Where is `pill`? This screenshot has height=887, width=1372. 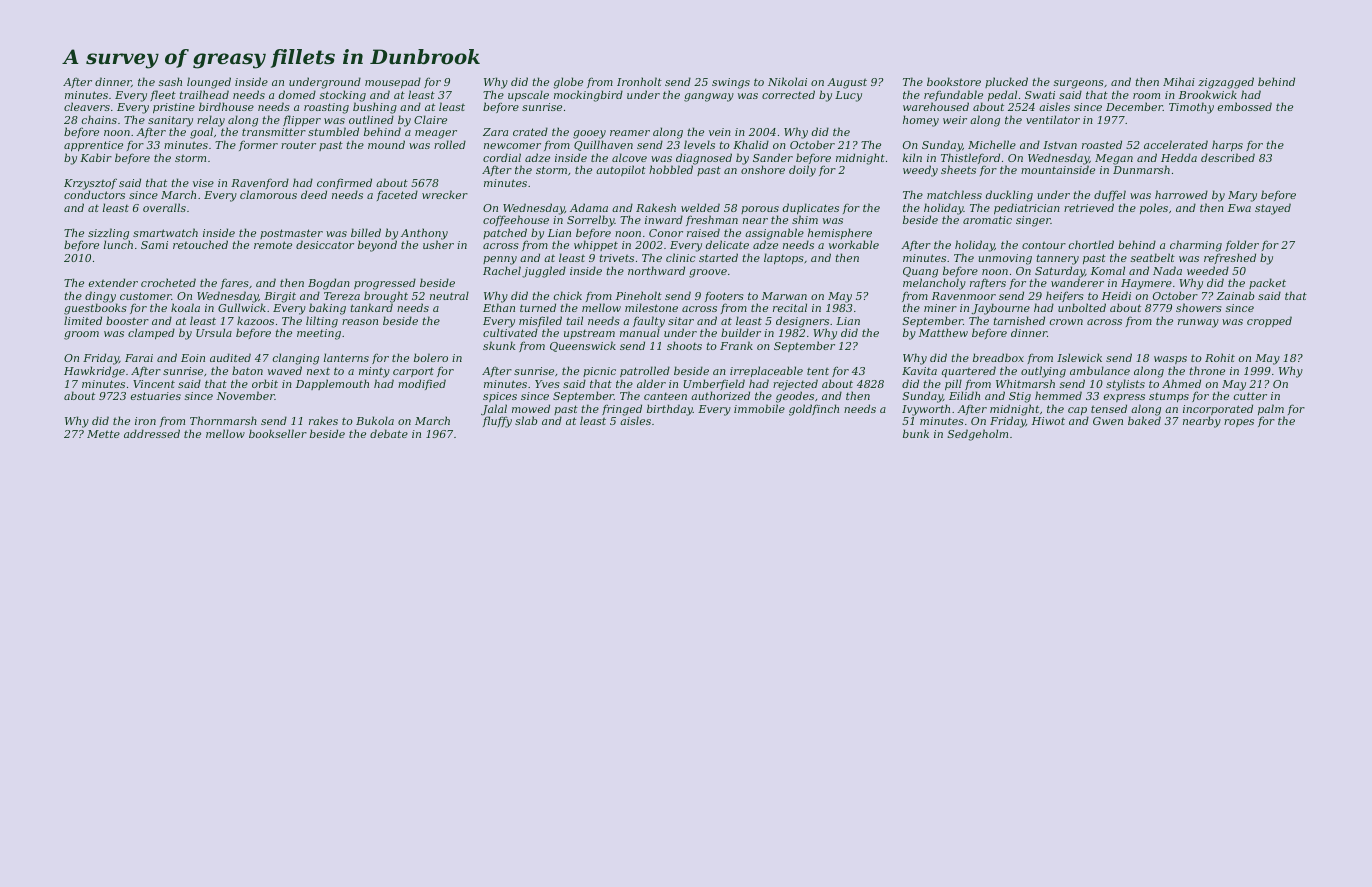 pill is located at coordinates (953, 385).
